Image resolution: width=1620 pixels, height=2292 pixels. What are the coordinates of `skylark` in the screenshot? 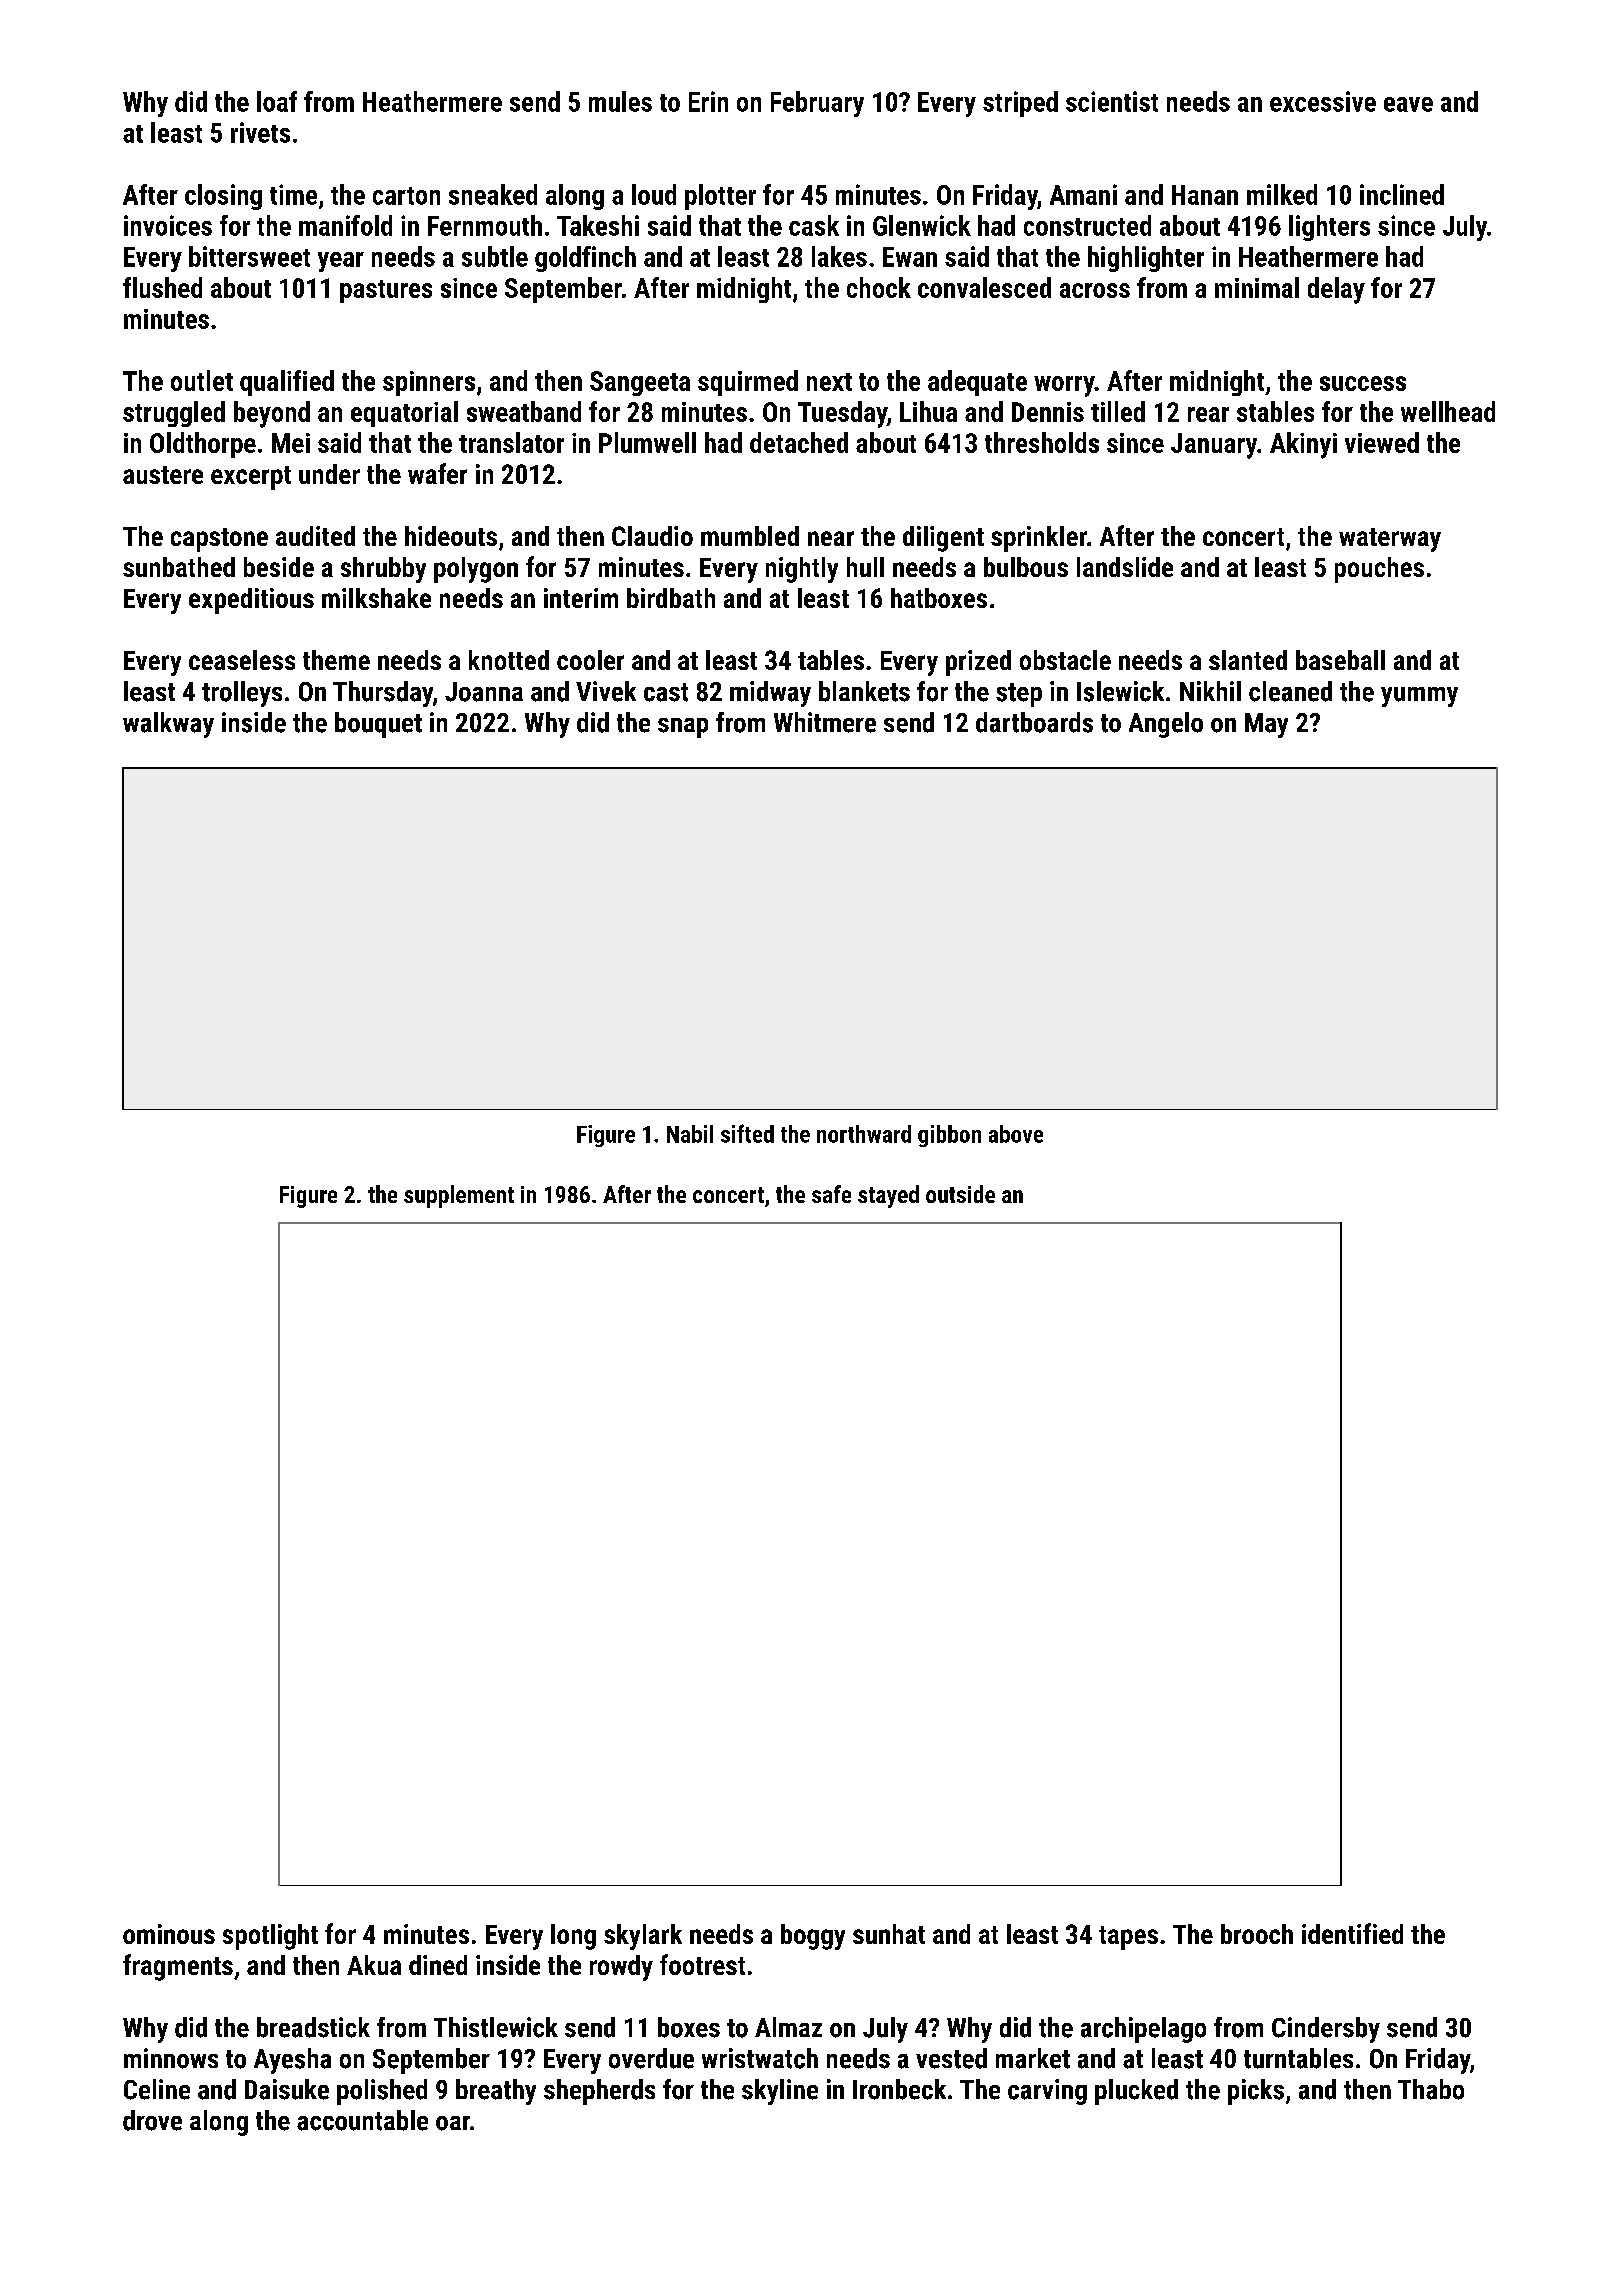 It's located at (643, 1937).
